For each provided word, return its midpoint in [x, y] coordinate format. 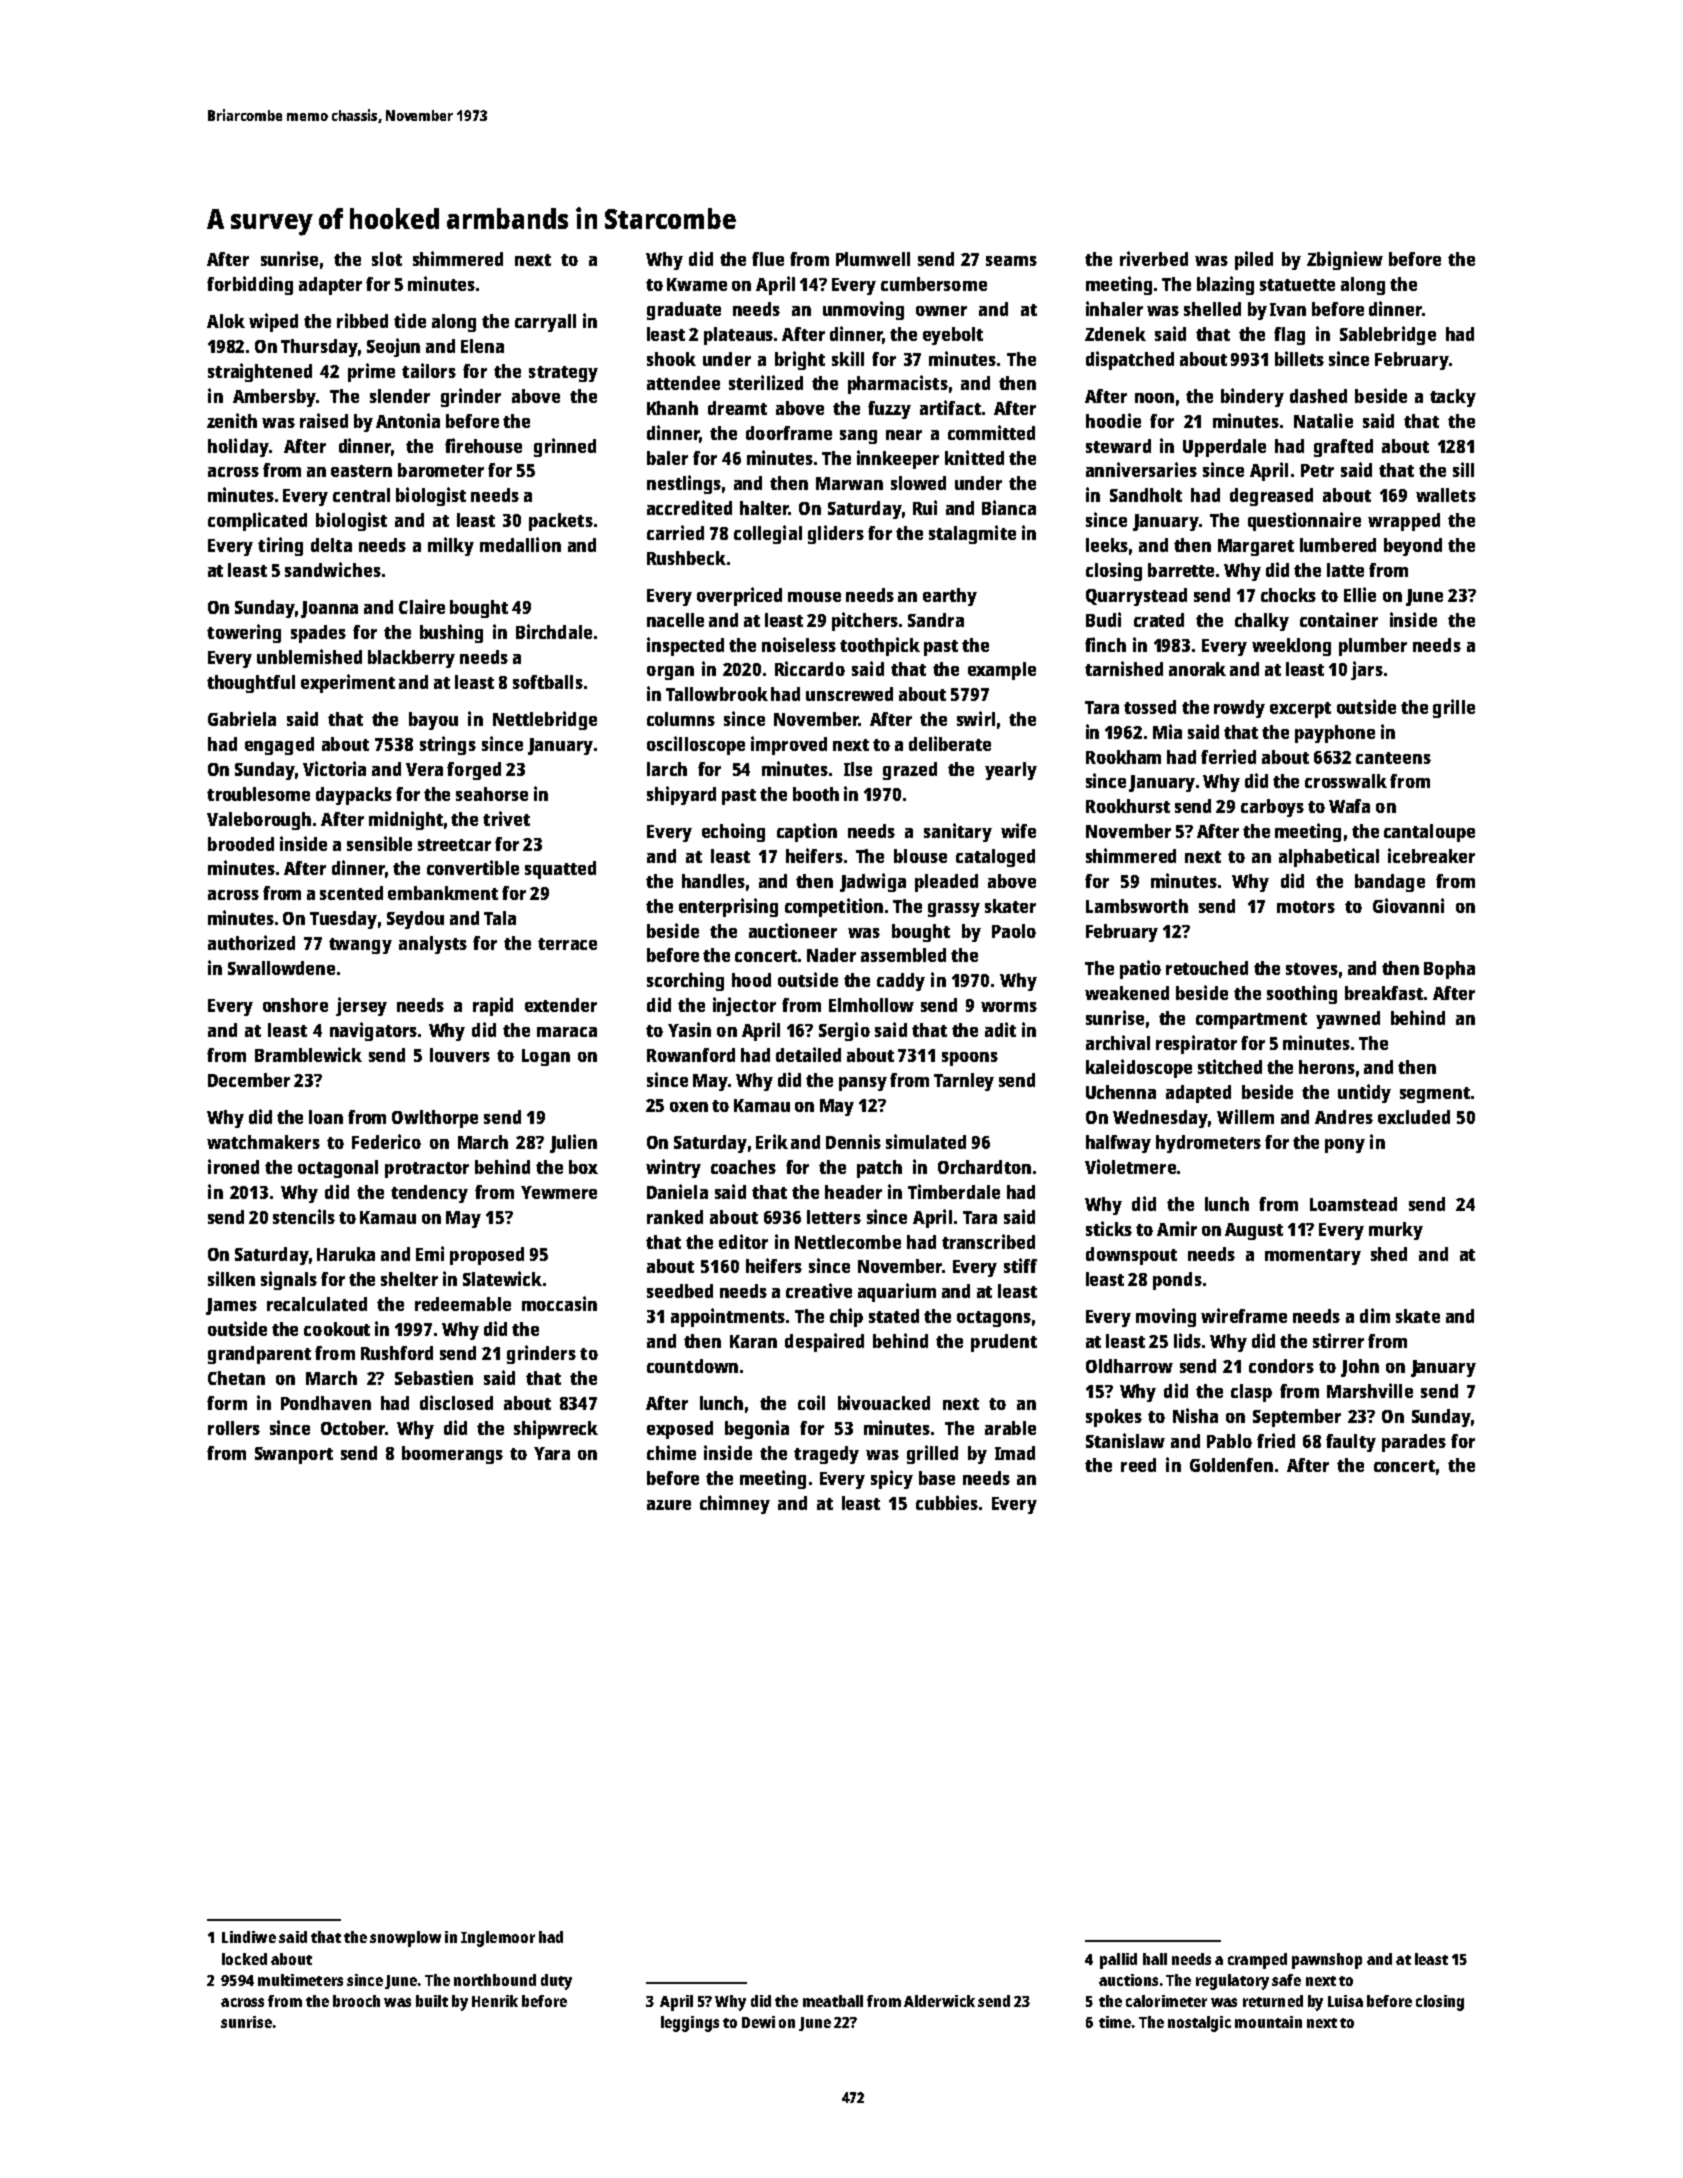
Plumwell [873, 259]
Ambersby [274, 398]
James [231, 1306]
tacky [1453, 398]
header [853, 1192]
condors [1281, 1366]
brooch [356, 2001]
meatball [833, 2001]
